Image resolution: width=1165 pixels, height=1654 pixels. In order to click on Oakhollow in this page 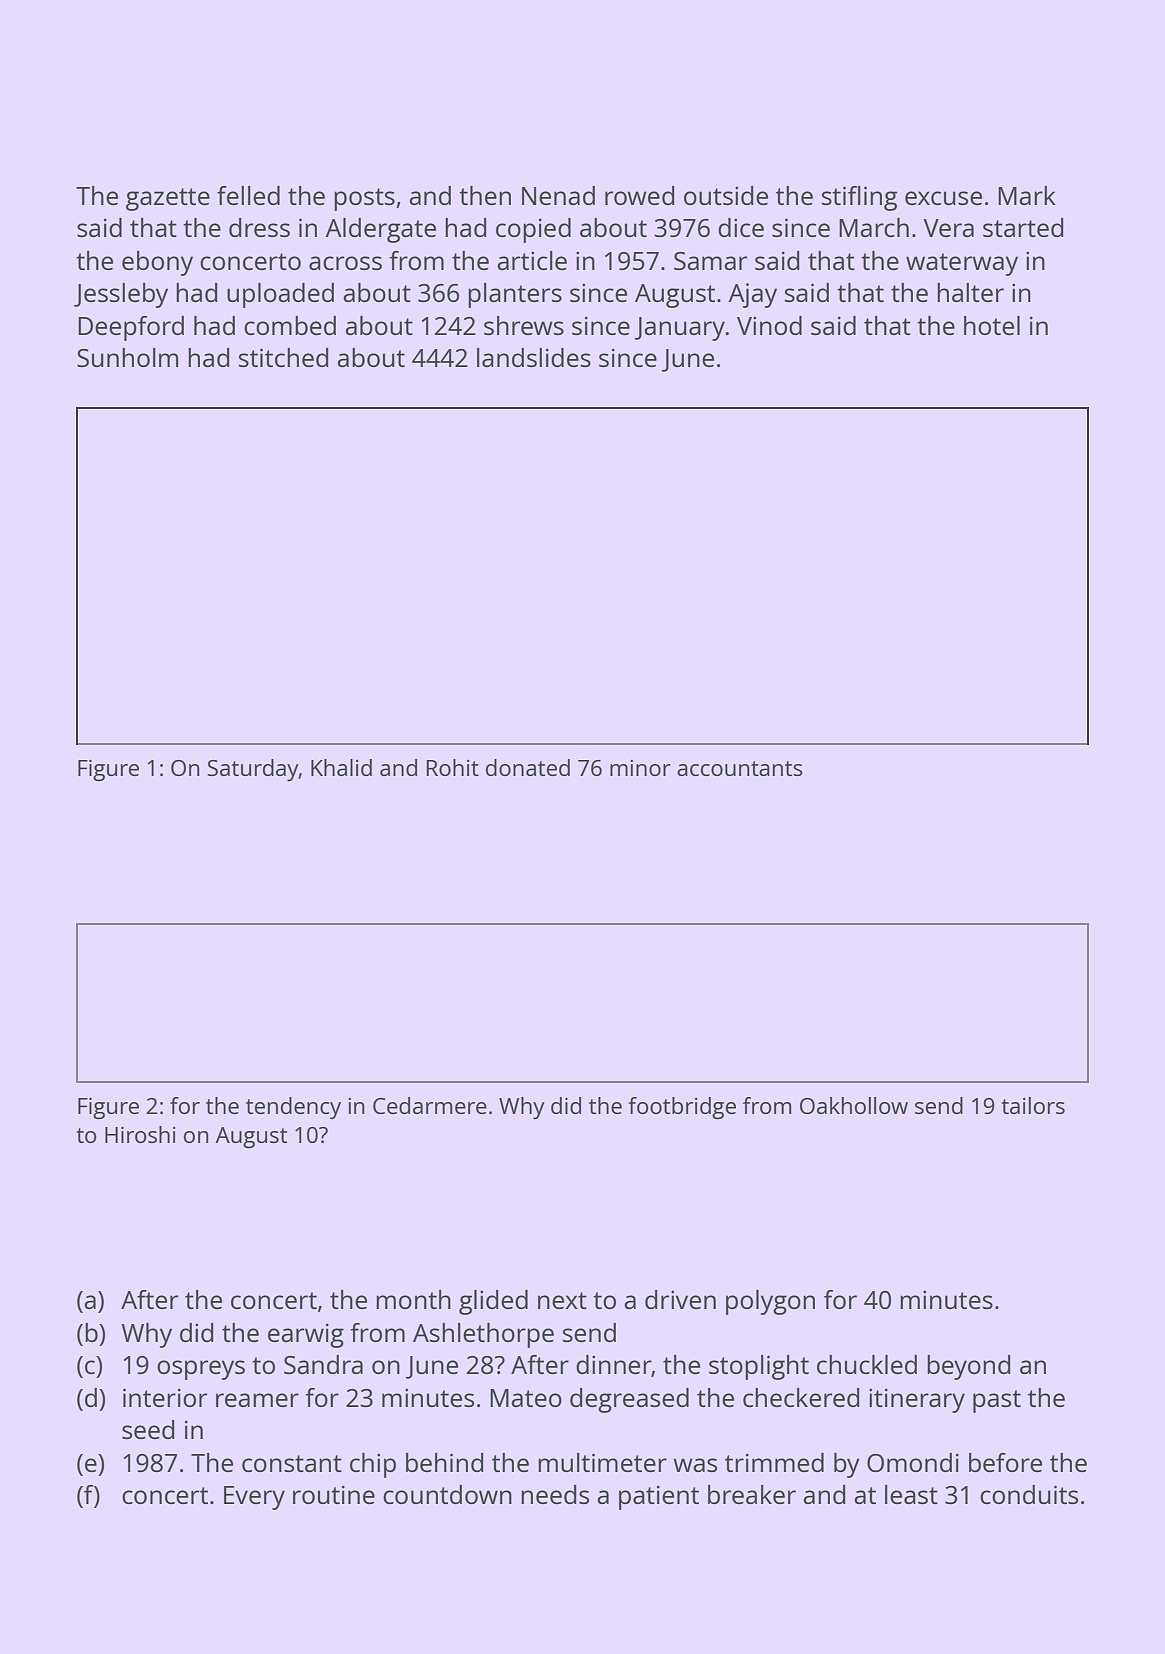, I will do `click(854, 1105)`.
